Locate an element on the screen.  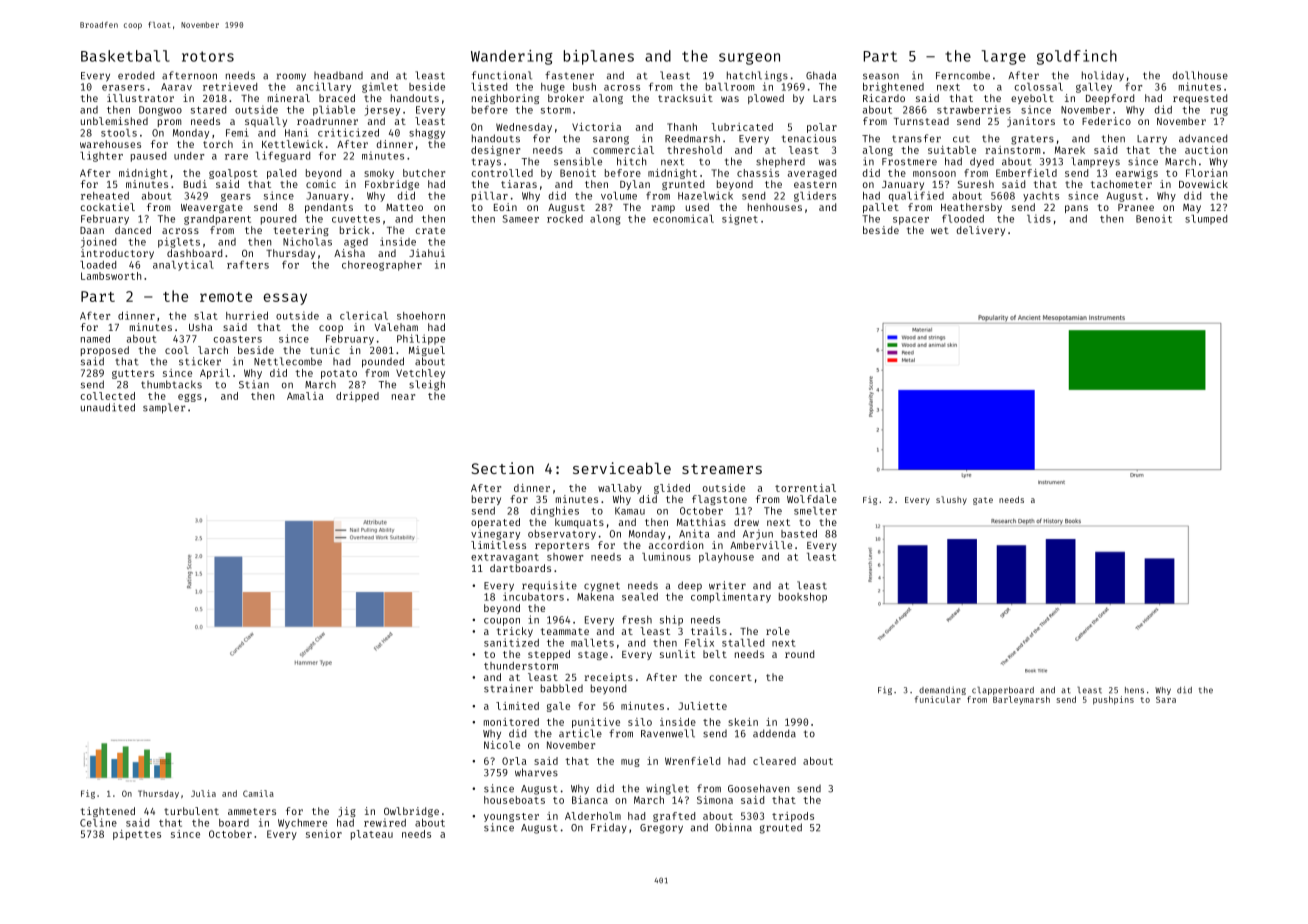
berry is located at coordinates (486, 500).
